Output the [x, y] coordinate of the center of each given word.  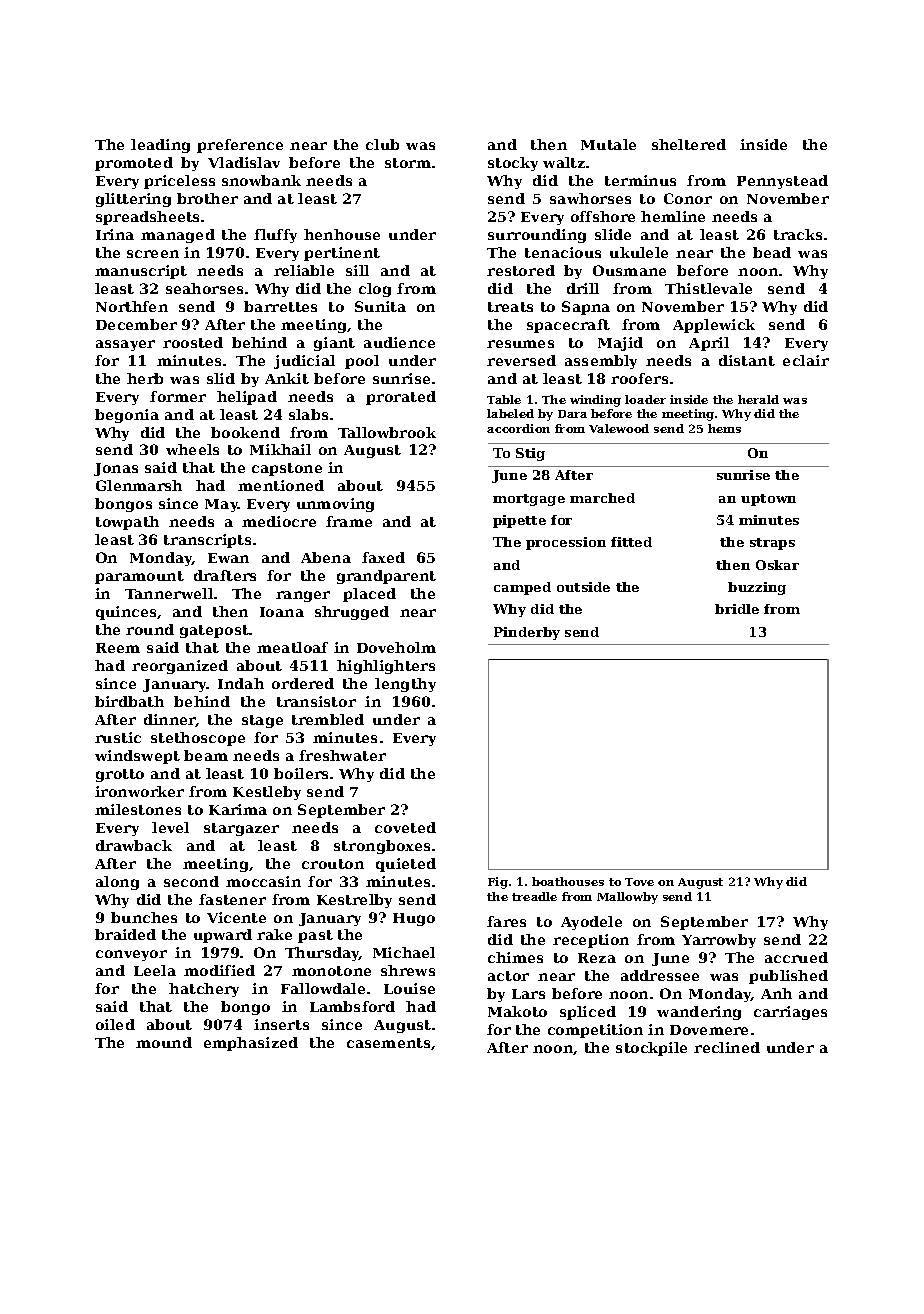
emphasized [251, 1044]
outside [583, 587]
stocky [513, 164]
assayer [125, 345]
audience [399, 342]
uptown [768, 500]
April [709, 344]
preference [240, 146]
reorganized [180, 667]
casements [388, 1043]
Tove [639, 882]
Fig [498, 883]
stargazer [241, 829]
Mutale [608, 144]
